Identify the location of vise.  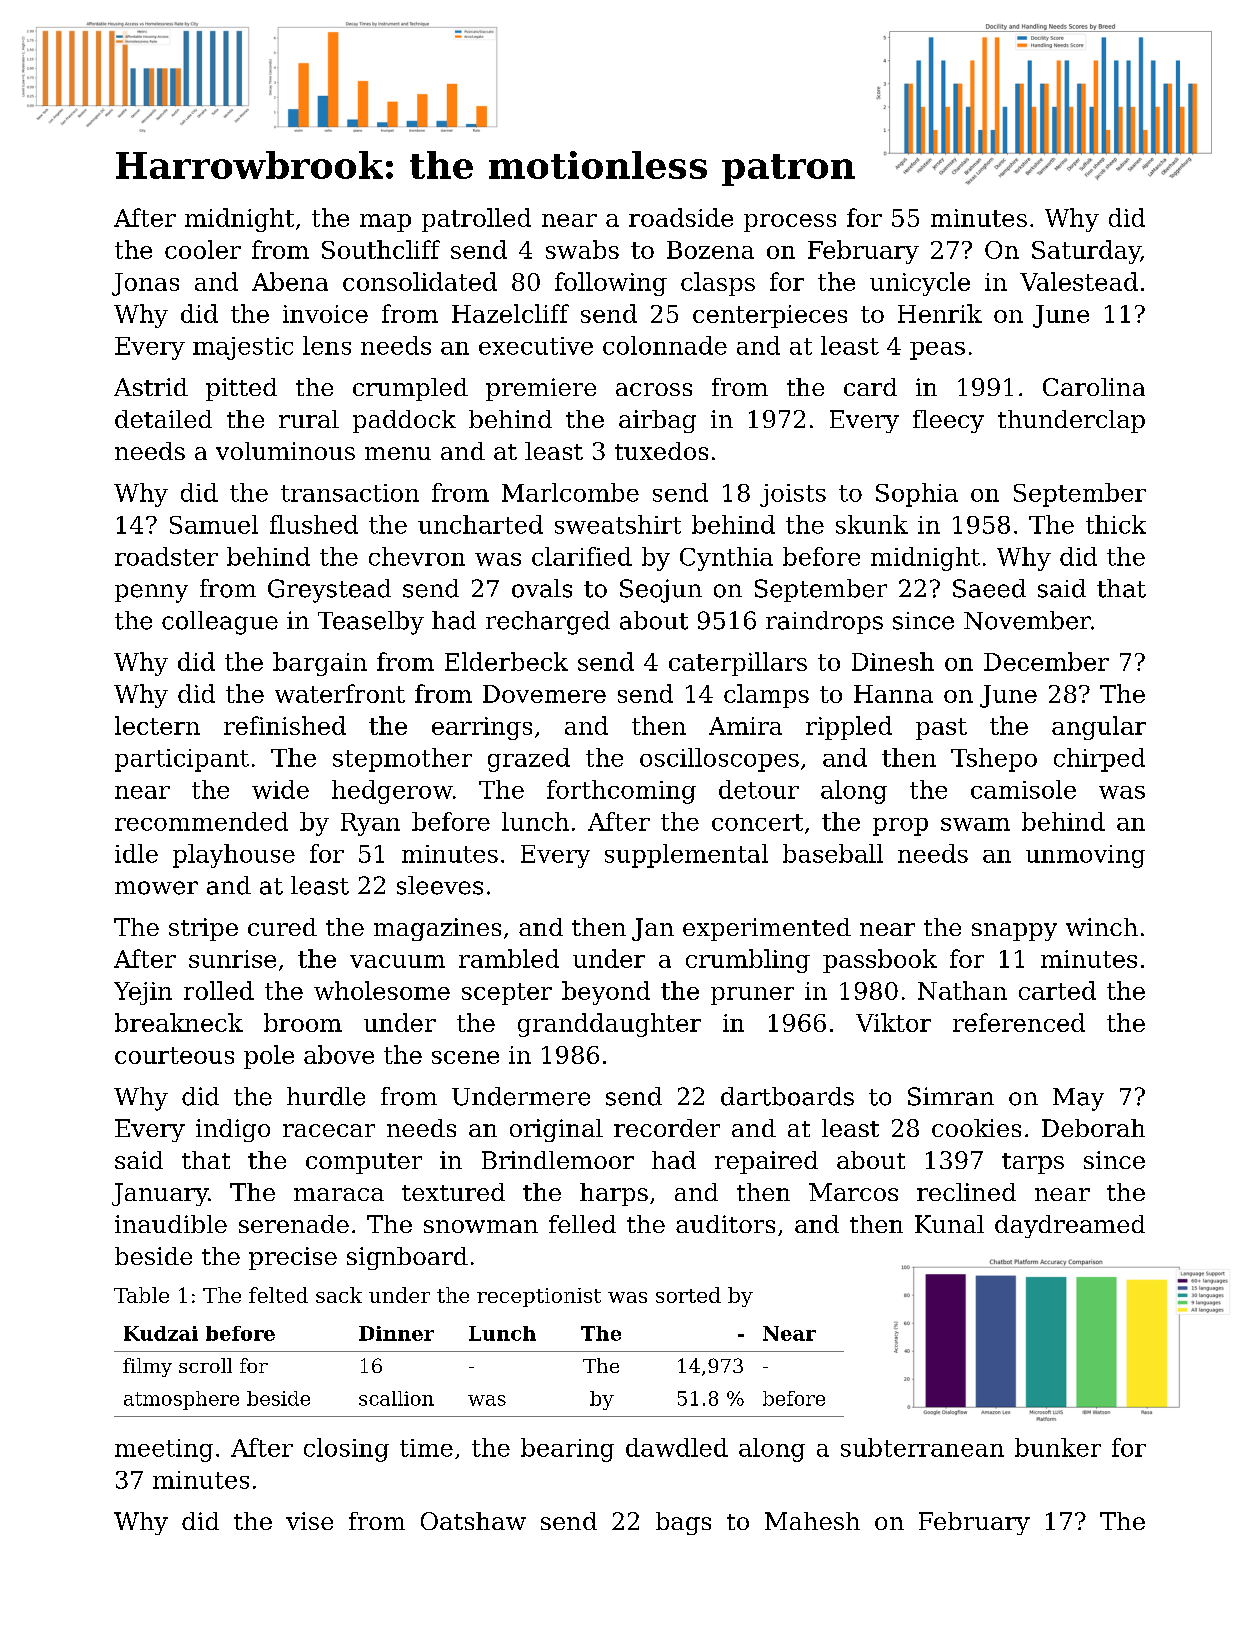
(309, 1521).
